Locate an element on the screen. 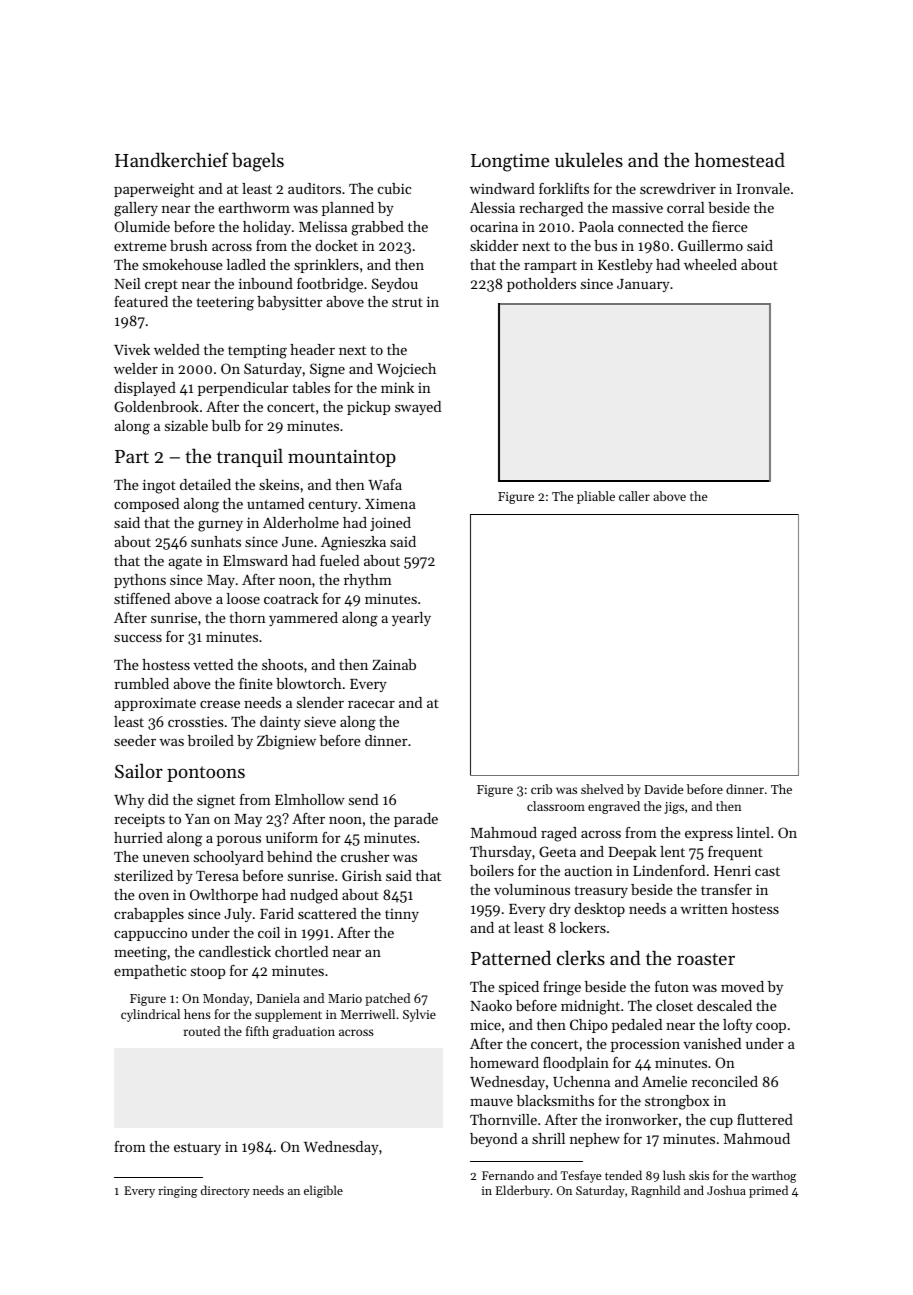  Wojciech is located at coordinates (406, 370).
